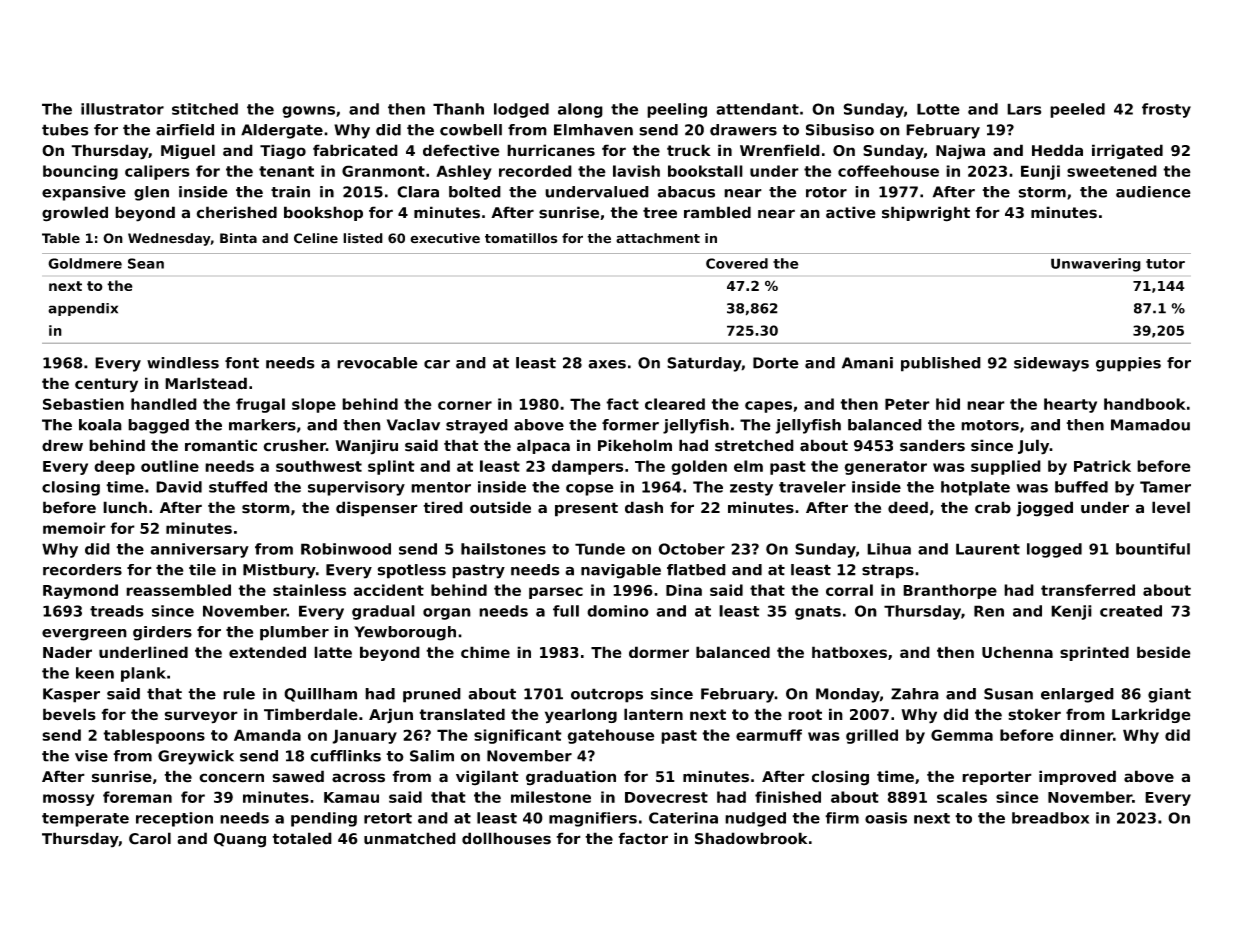 The height and width of the document is (952, 1233). Describe the element at coordinates (178, 590) in the document. I see `reassembled` at that location.
